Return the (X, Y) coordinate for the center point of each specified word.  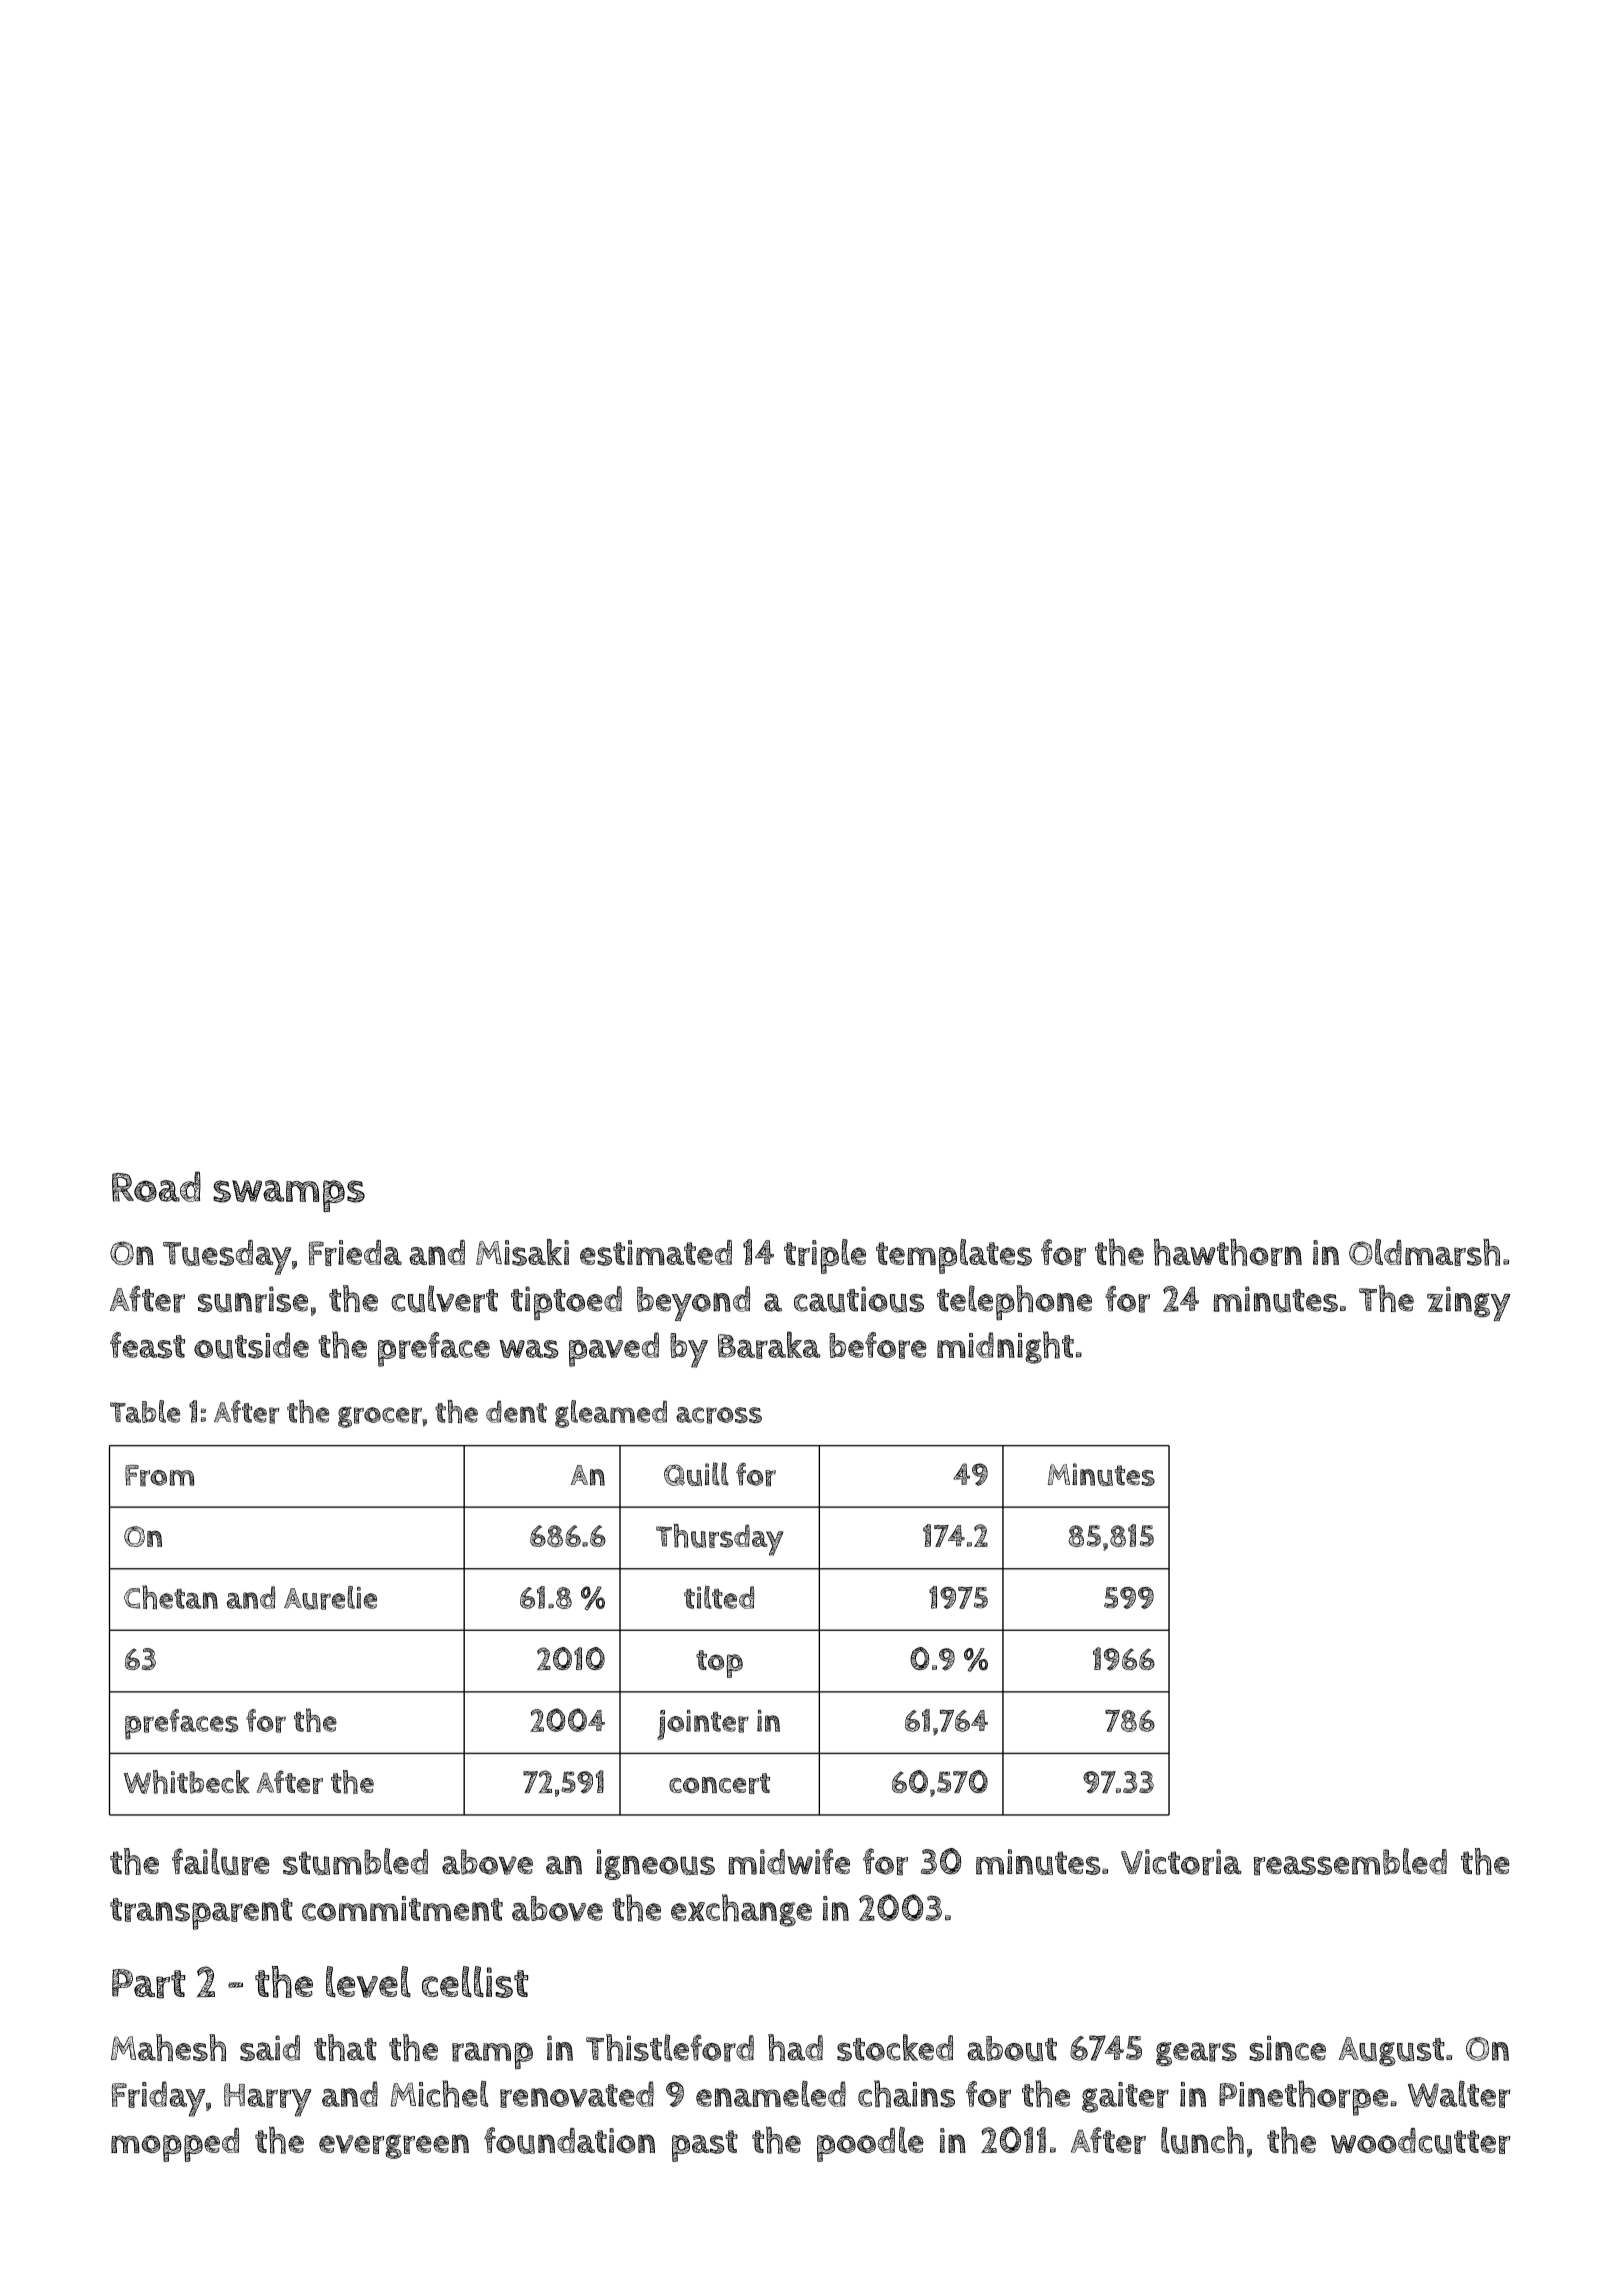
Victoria (1181, 1862)
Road (156, 1186)
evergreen (394, 2146)
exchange (741, 1910)
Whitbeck (186, 1782)
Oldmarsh (1424, 1252)
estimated (656, 1253)
